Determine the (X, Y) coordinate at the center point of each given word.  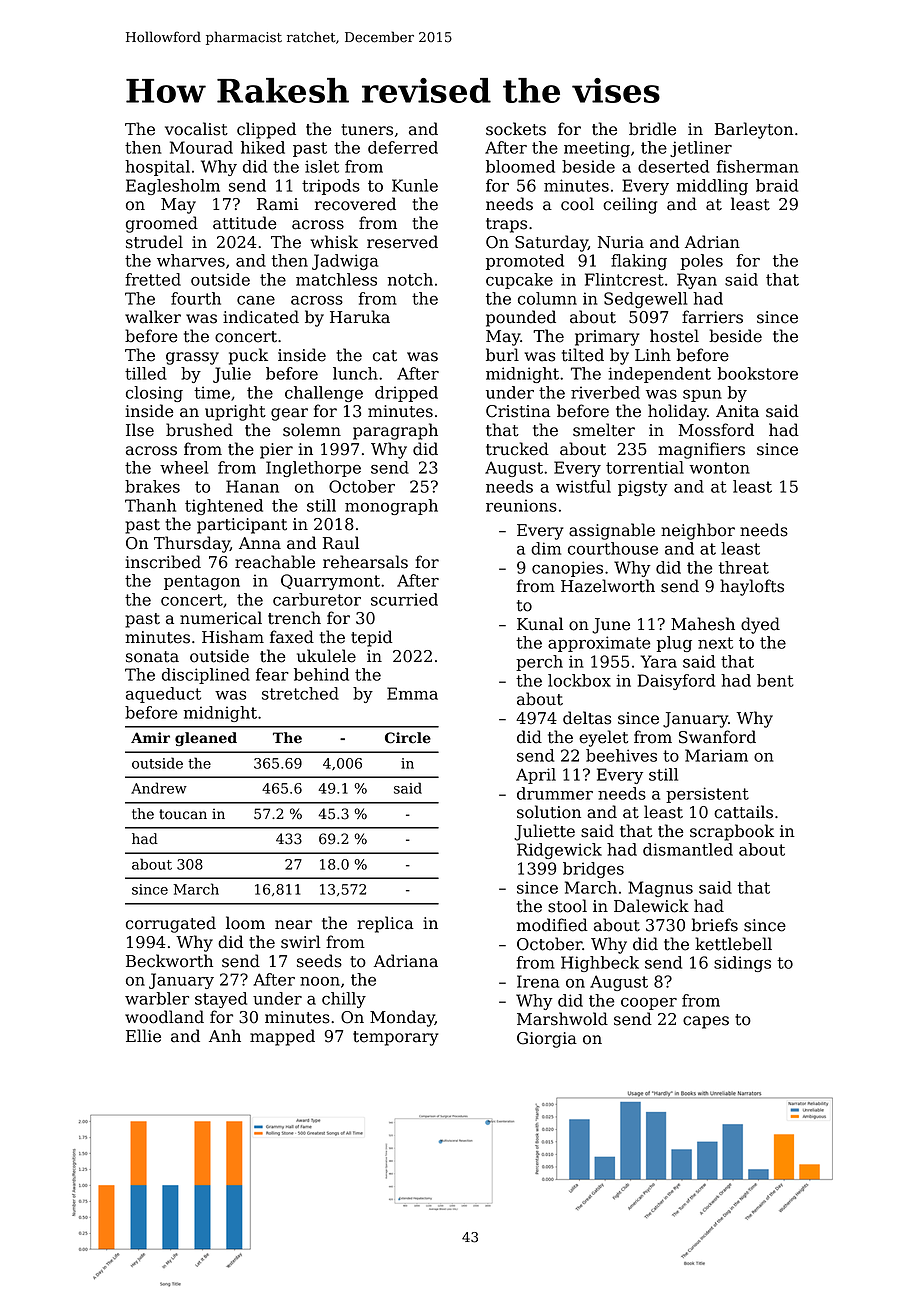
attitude (244, 223)
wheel (184, 467)
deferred (403, 147)
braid (777, 185)
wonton (719, 468)
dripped (406, 394)
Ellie (143, 1036)
